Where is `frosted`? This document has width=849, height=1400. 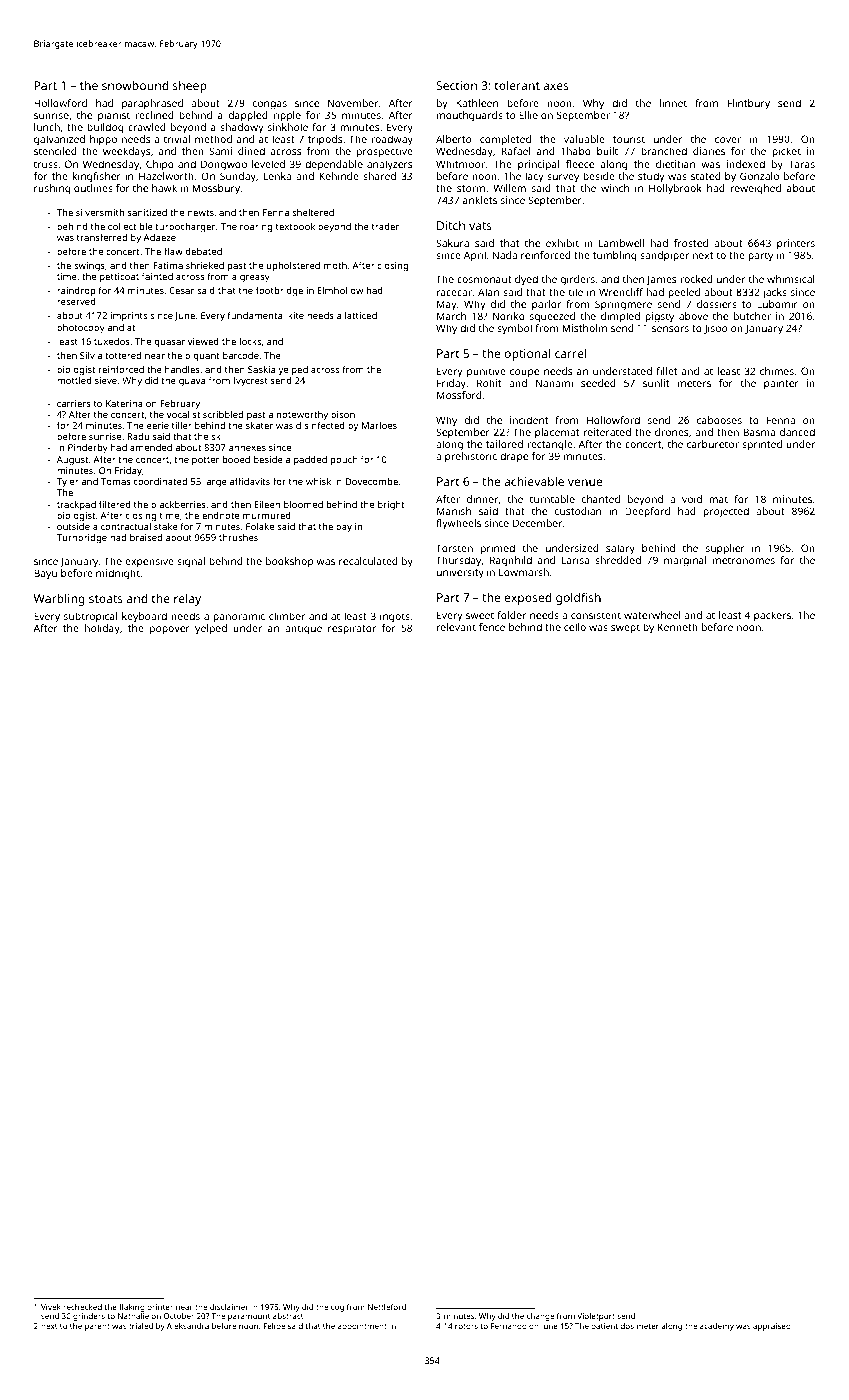
frosted is located at coordinates (691, 243).
